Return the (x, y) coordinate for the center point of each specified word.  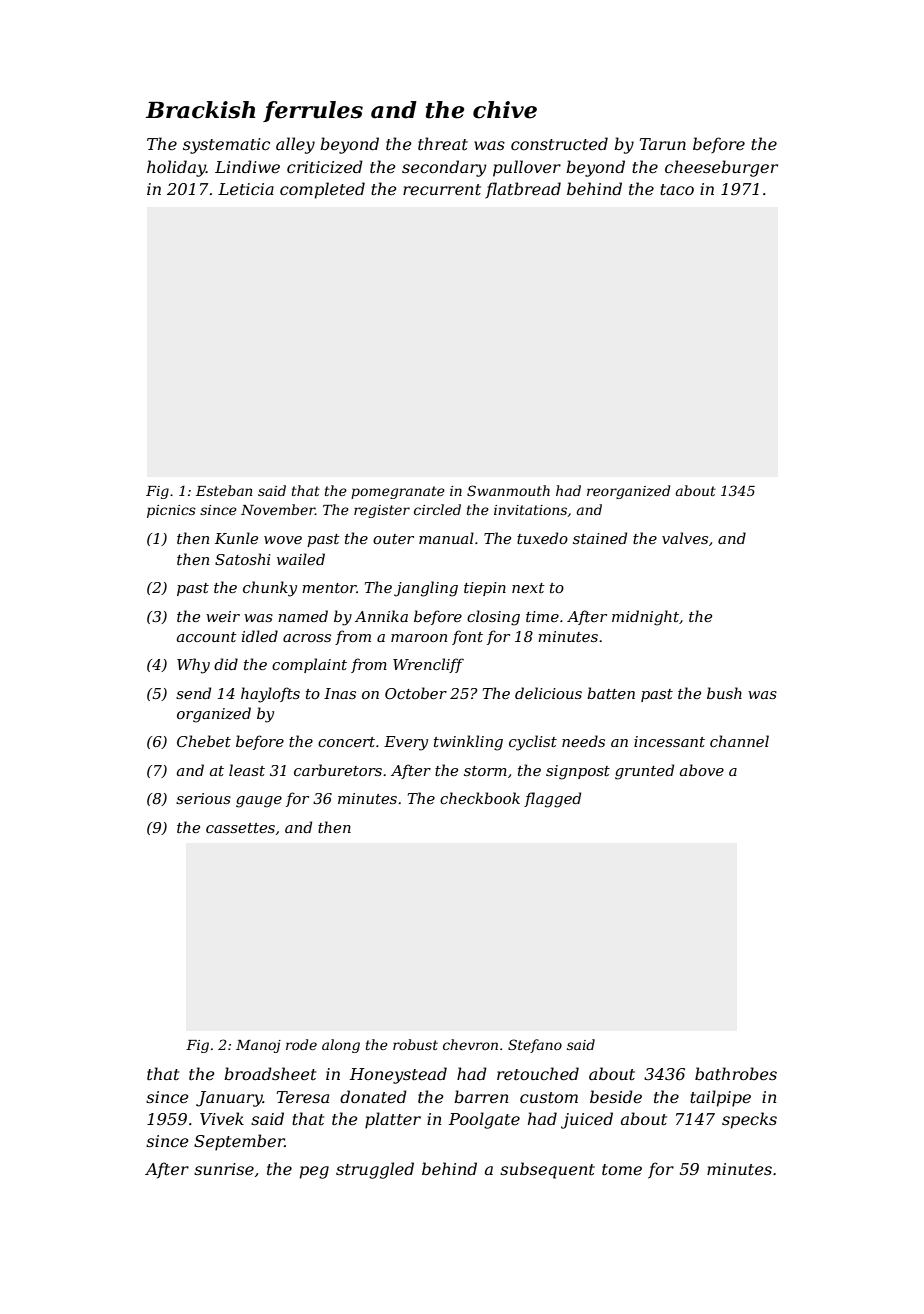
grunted (644, 772)
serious (203, 798)
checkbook (480, 798)
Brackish (200, 110)
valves (685, 538)
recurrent (442, 189)
